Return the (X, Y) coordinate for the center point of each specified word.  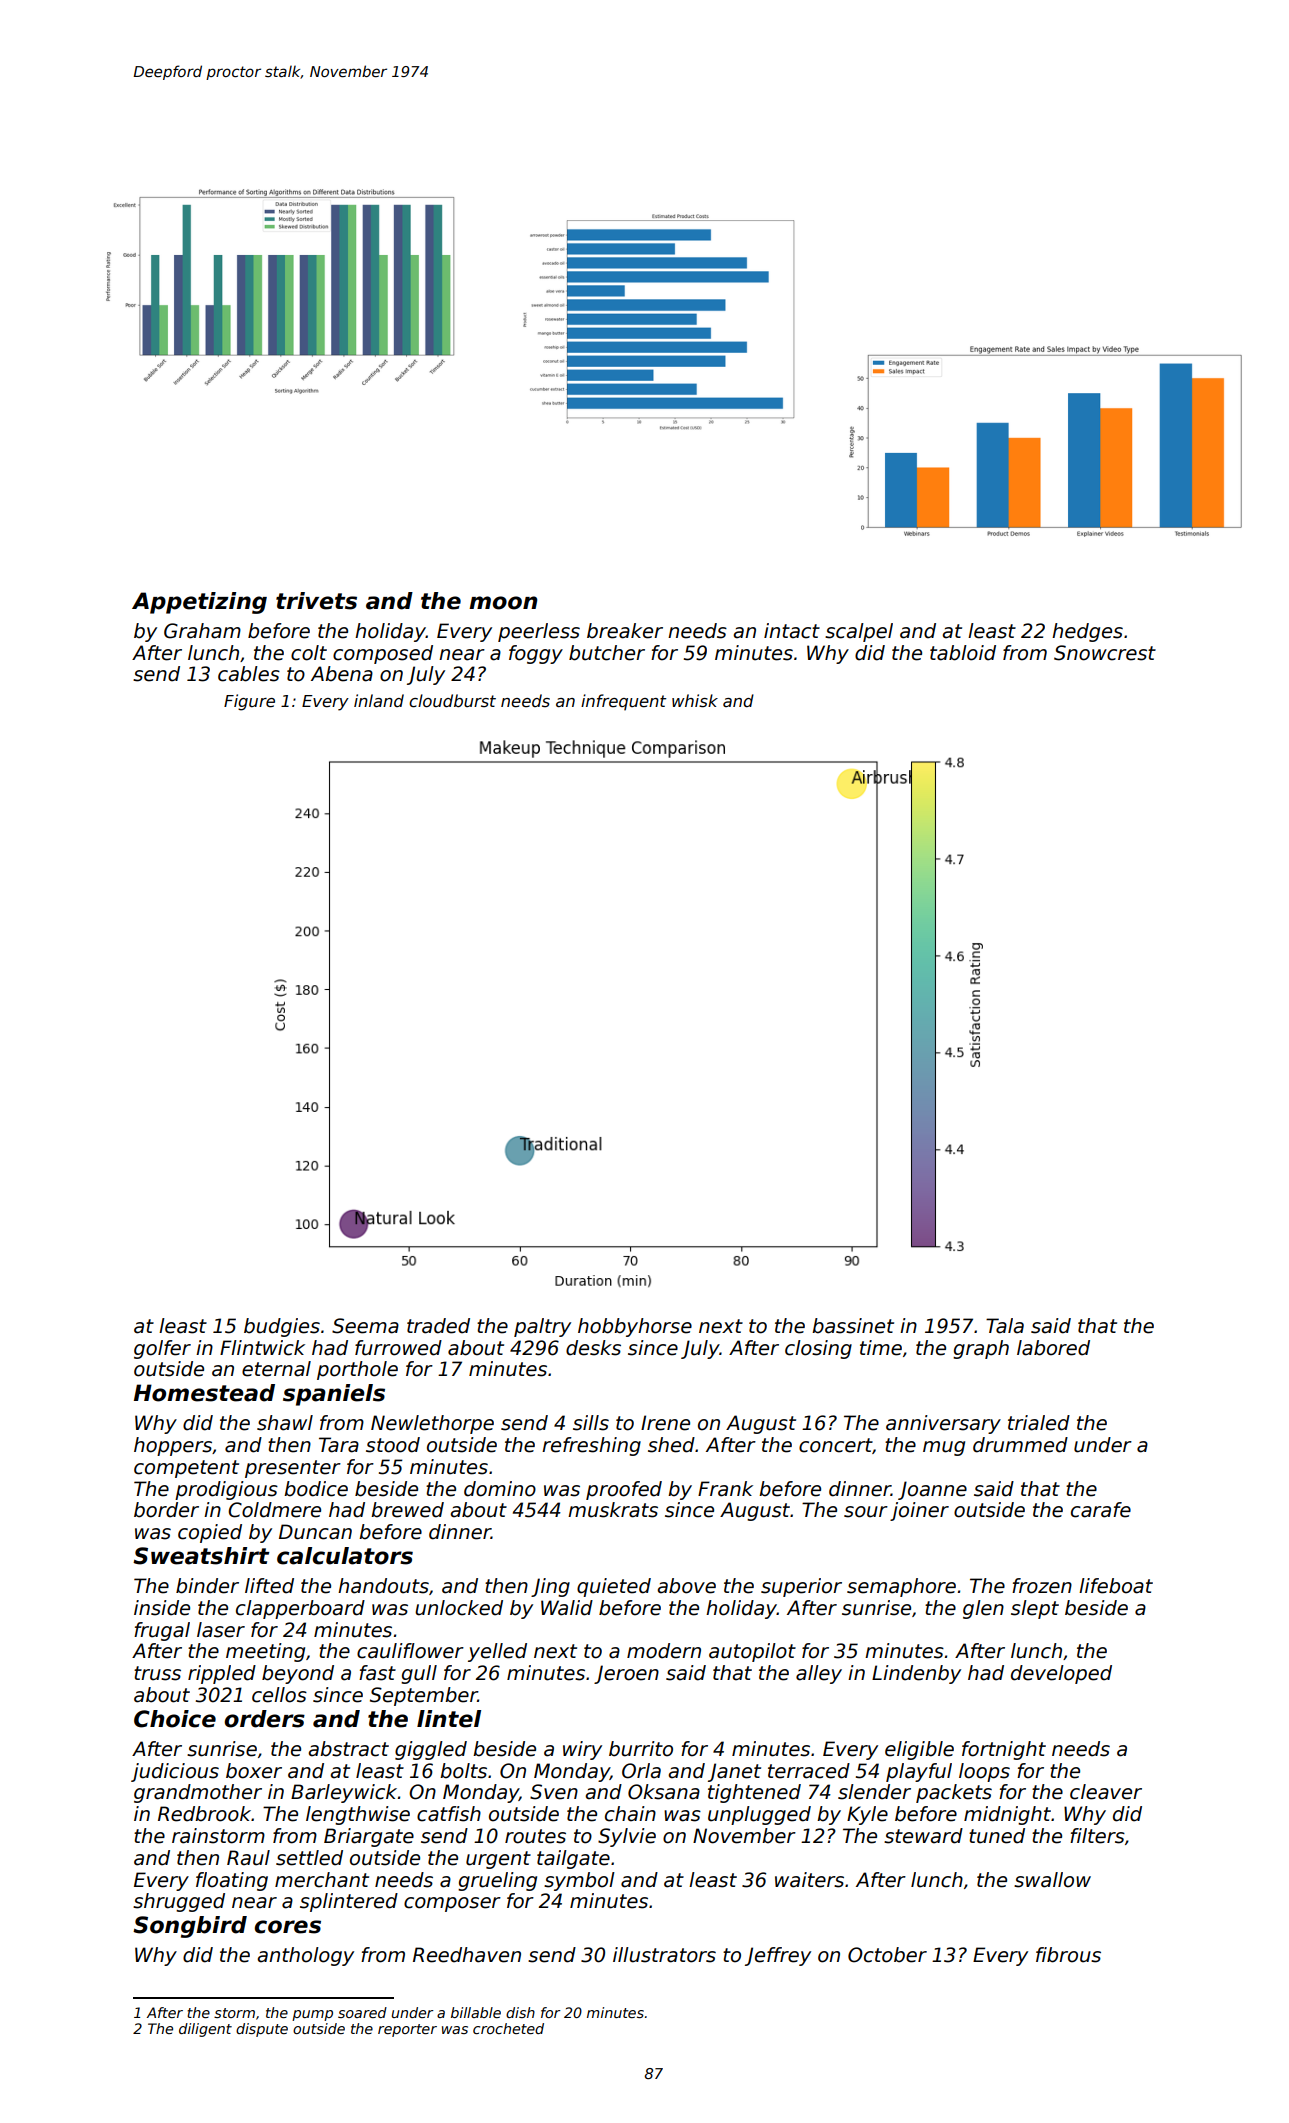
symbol (579, 1881)
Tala (1005, 1326)
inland (379, 700)
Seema (365, 1326)
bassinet (853, 1326)
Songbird (190, 1927)
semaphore (901, 1587)
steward (923, 1836)
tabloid (963, 653)
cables (249, 674)
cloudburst (452, 701)
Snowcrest (1105, 653)
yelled (497, 1652)
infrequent (623, 702)
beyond (298, 1674)
